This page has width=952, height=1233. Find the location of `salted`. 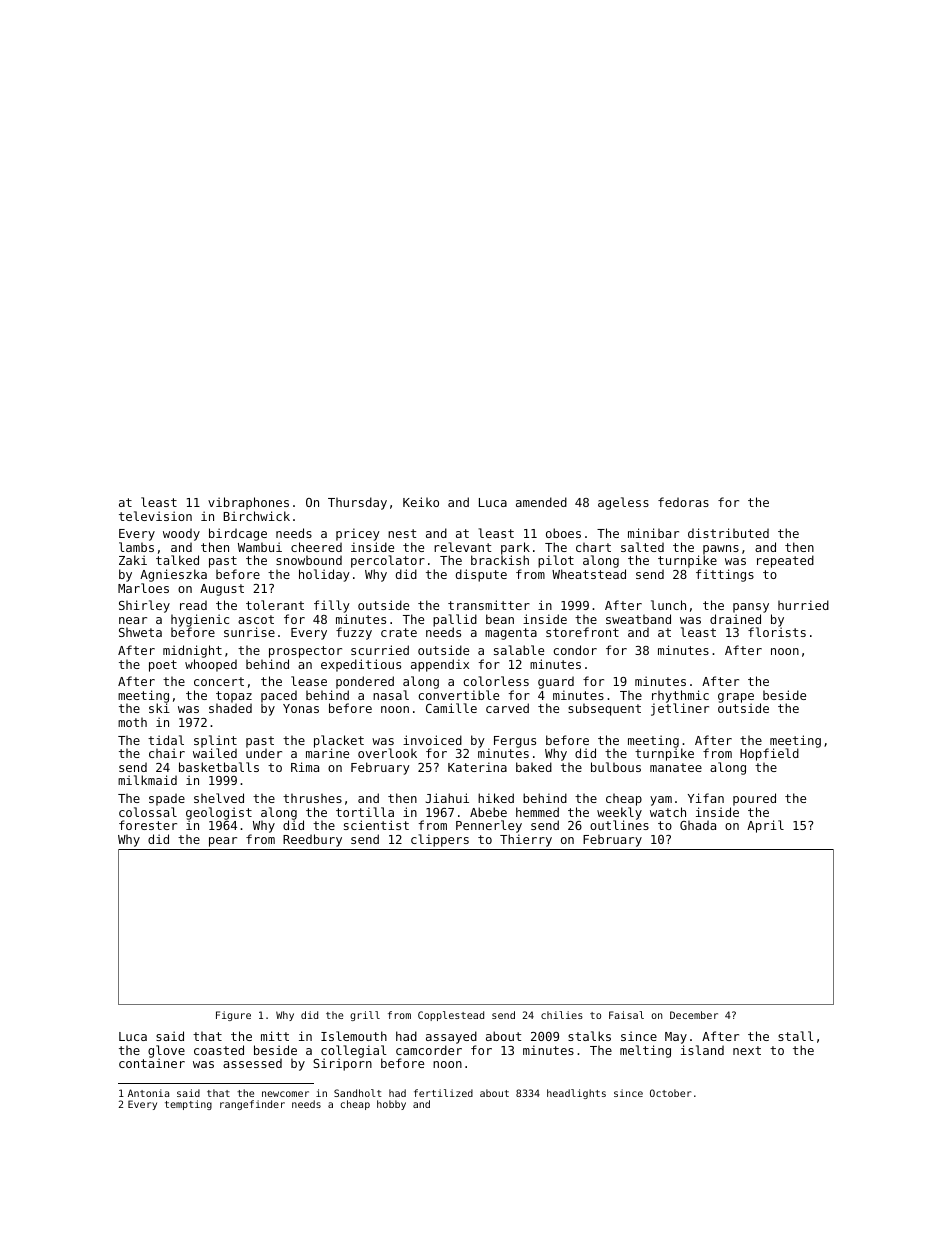

salted is located at coordinates (642, 547).
